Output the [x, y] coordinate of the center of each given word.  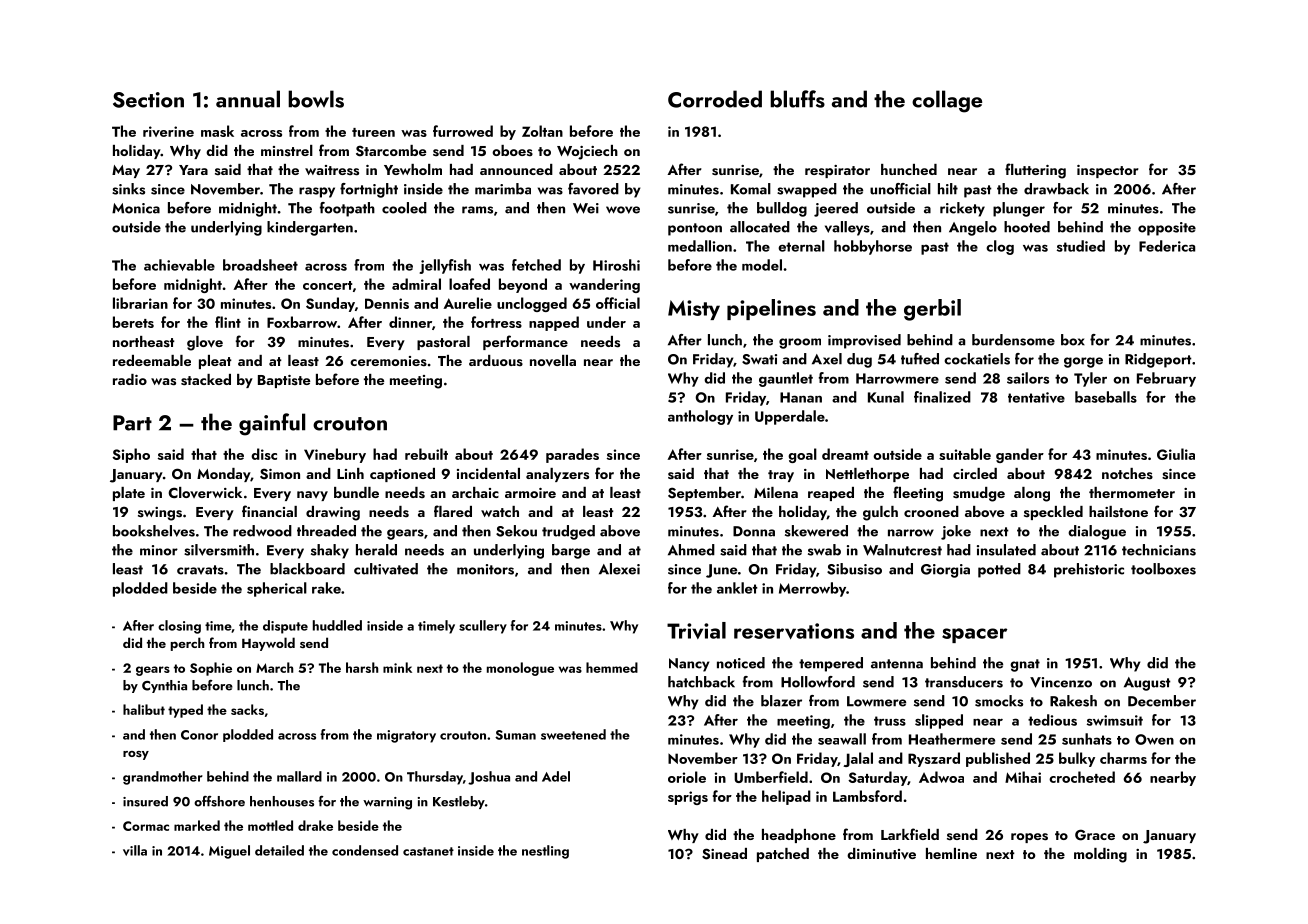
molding [1100, 855]
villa [135, 850]
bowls [316, 99]
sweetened [573, 734]
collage [947, 101]
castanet [428, 851]
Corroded [715, 99]
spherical [277, 589]
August [1147, 684]
